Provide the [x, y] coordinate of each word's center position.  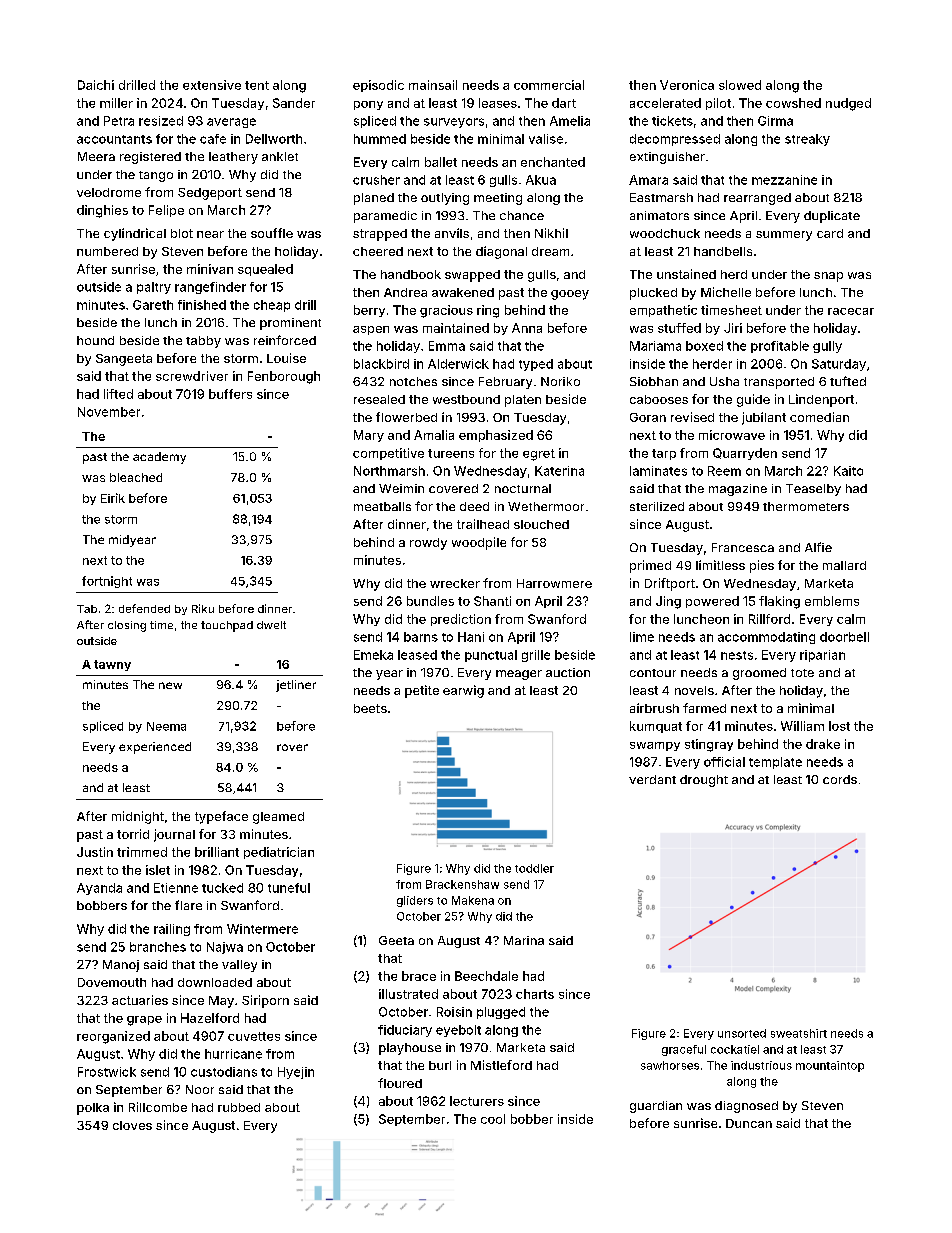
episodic [378, 86]
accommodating [766, 638]
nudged [848, 104]
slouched [541, 524]
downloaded [215, 982]
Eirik [113, 498]
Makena [473, 900]
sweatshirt [799, 1033]
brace [419, 976]
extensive [212, 85]
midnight [138, 817]
